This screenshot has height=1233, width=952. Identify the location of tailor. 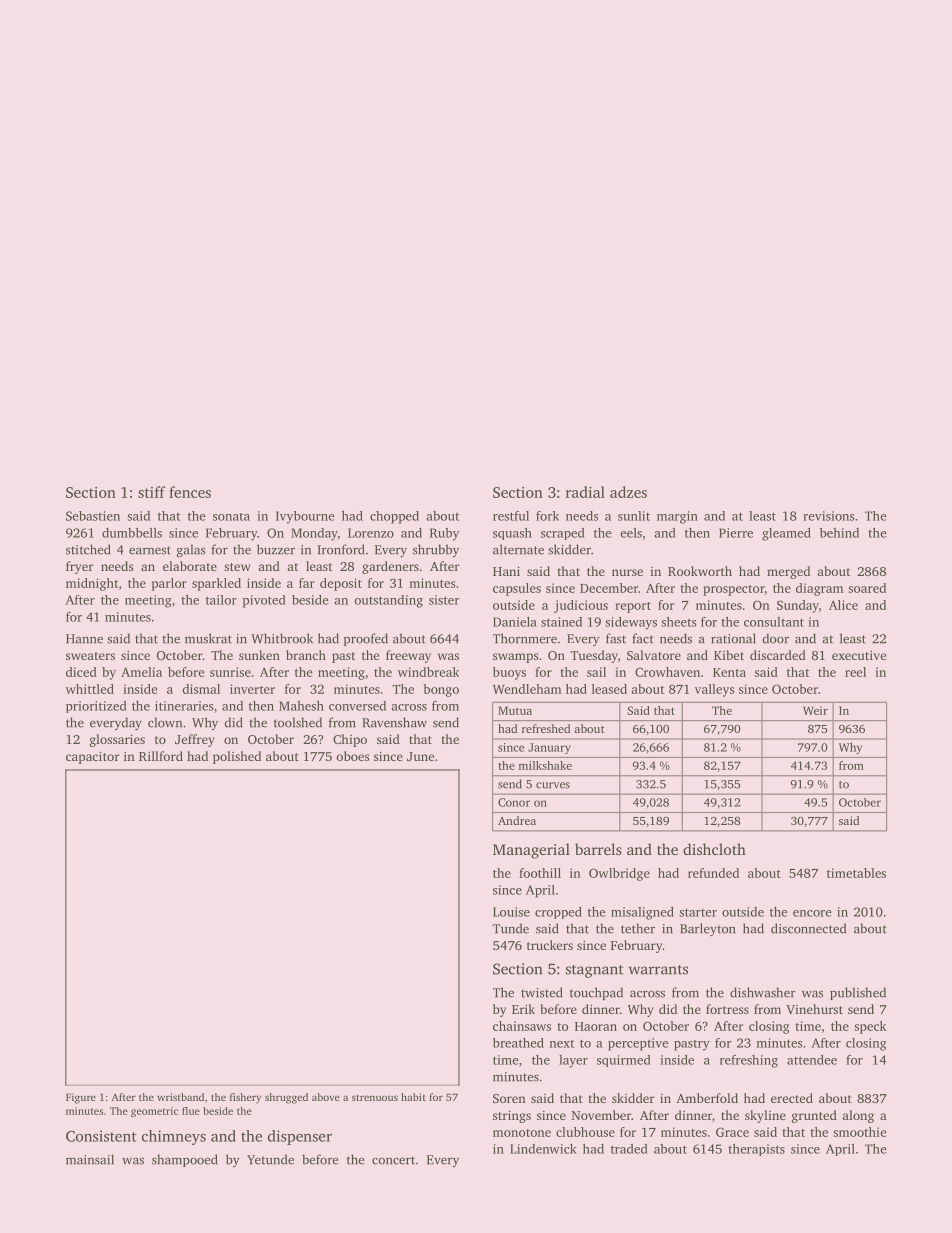
(221, 600).
